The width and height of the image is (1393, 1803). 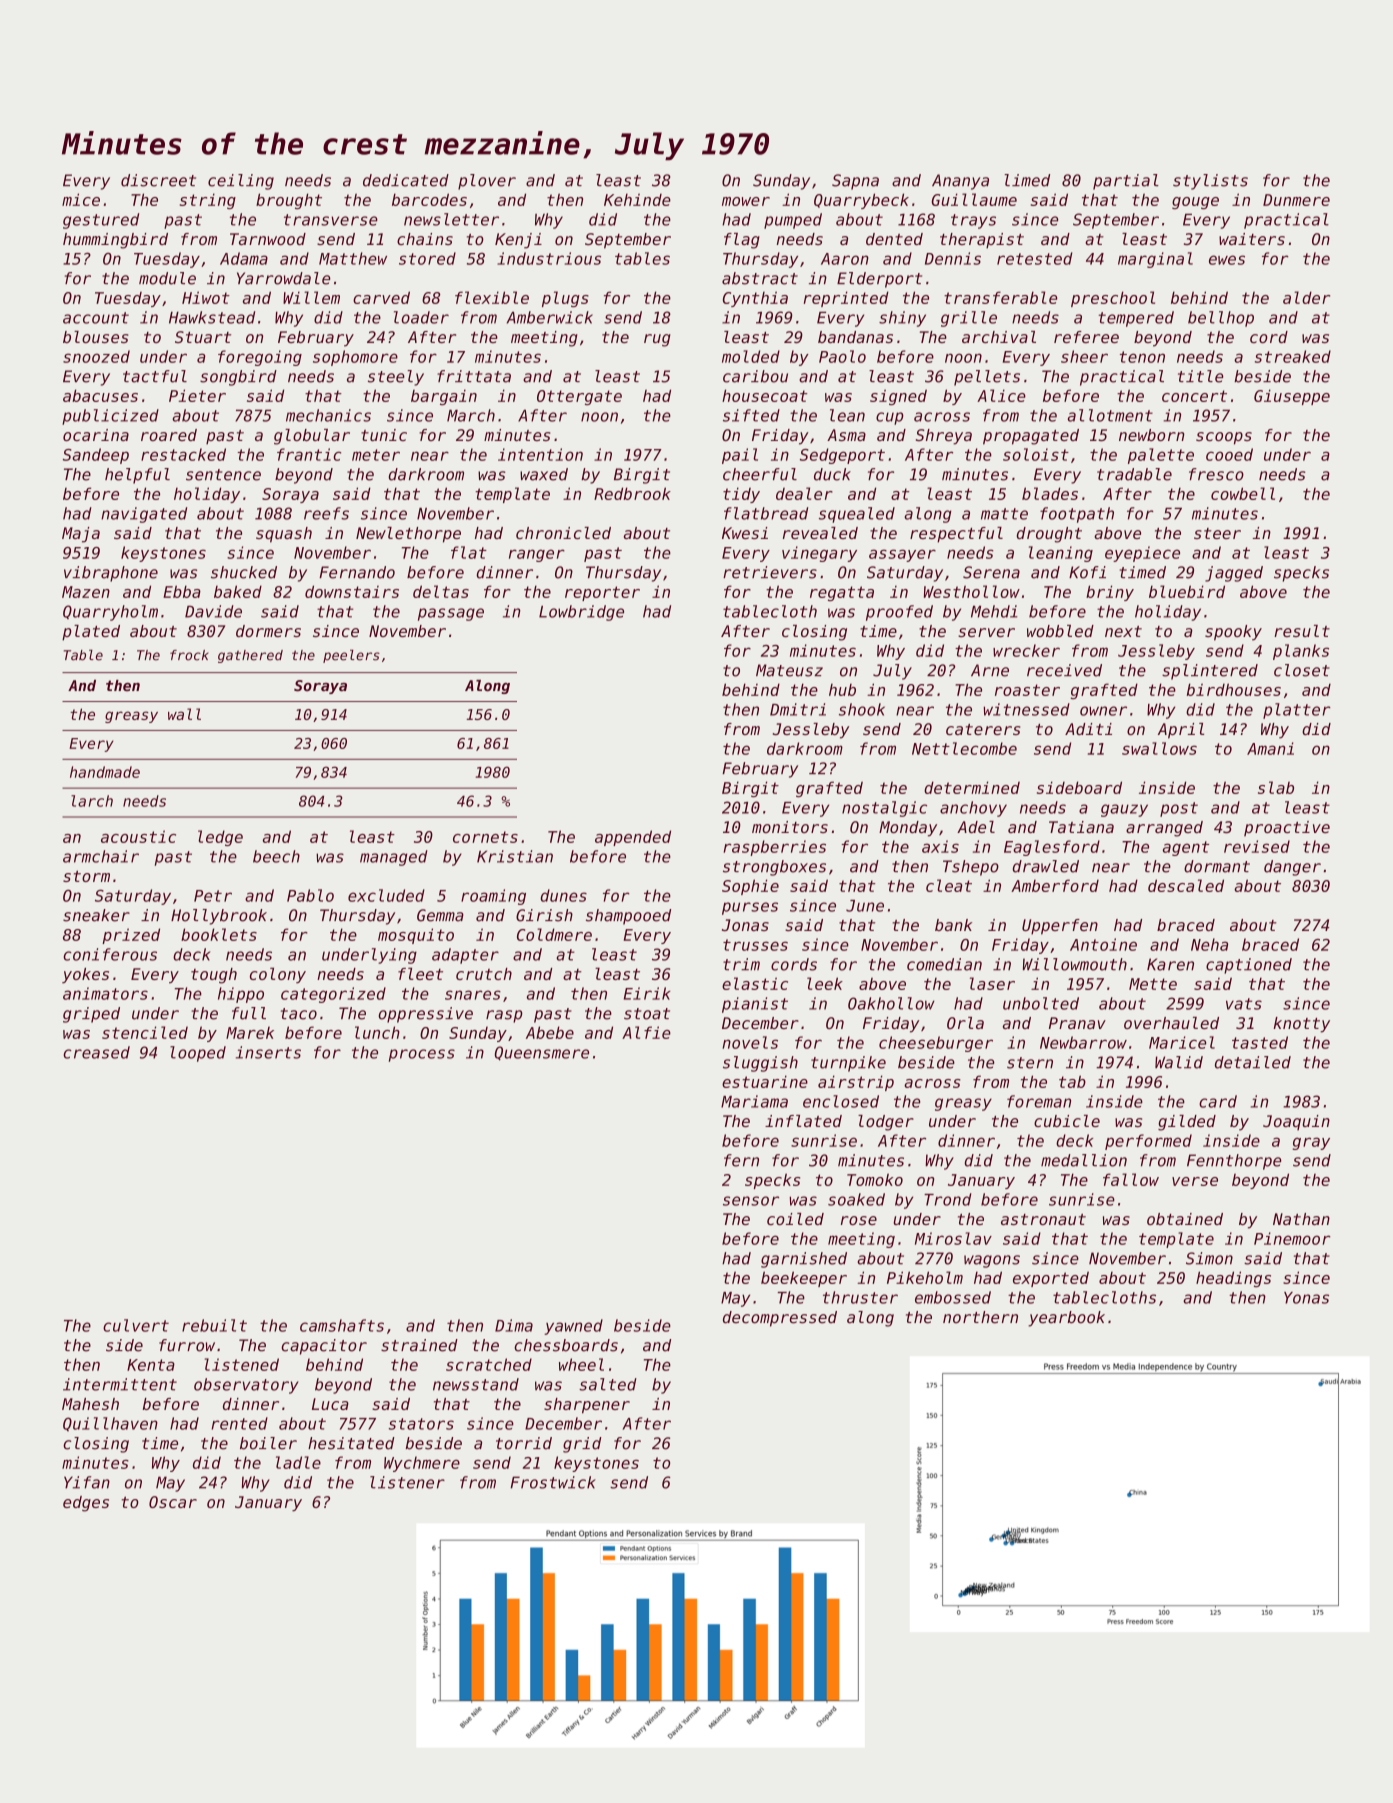 I want to click on Aaron, so click(x=845, y=259).
